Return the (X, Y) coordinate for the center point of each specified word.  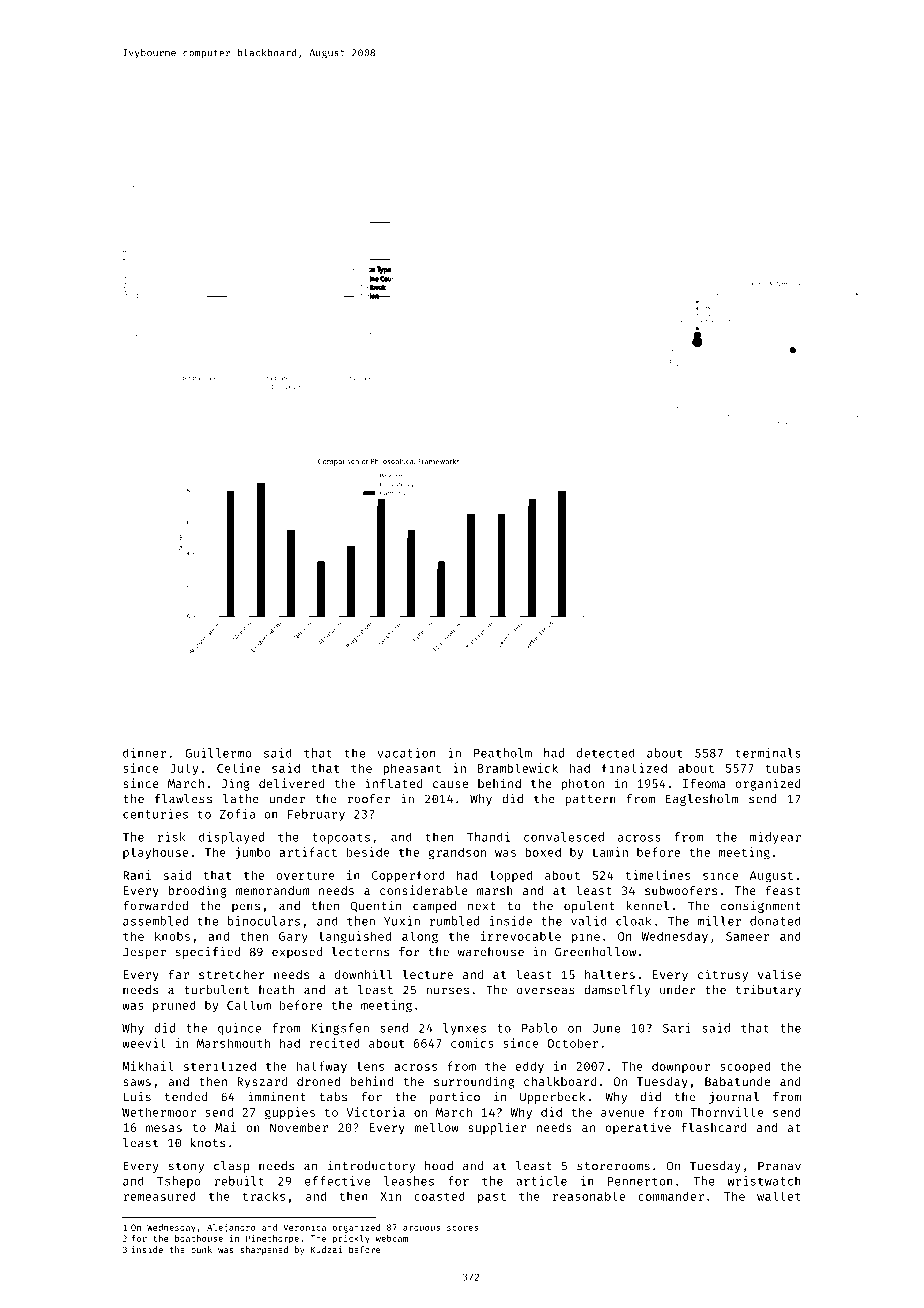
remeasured (159, 1196)
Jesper (144, 953)
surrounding (474, 1082)
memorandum (273, 890)
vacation (406, 753)
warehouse (491, 952)
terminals (768, 753)
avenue (622, 1113)
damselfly (617, 991)
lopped (511, 876)
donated (775, 921)
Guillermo (218, 753)
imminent (277, 1097)
